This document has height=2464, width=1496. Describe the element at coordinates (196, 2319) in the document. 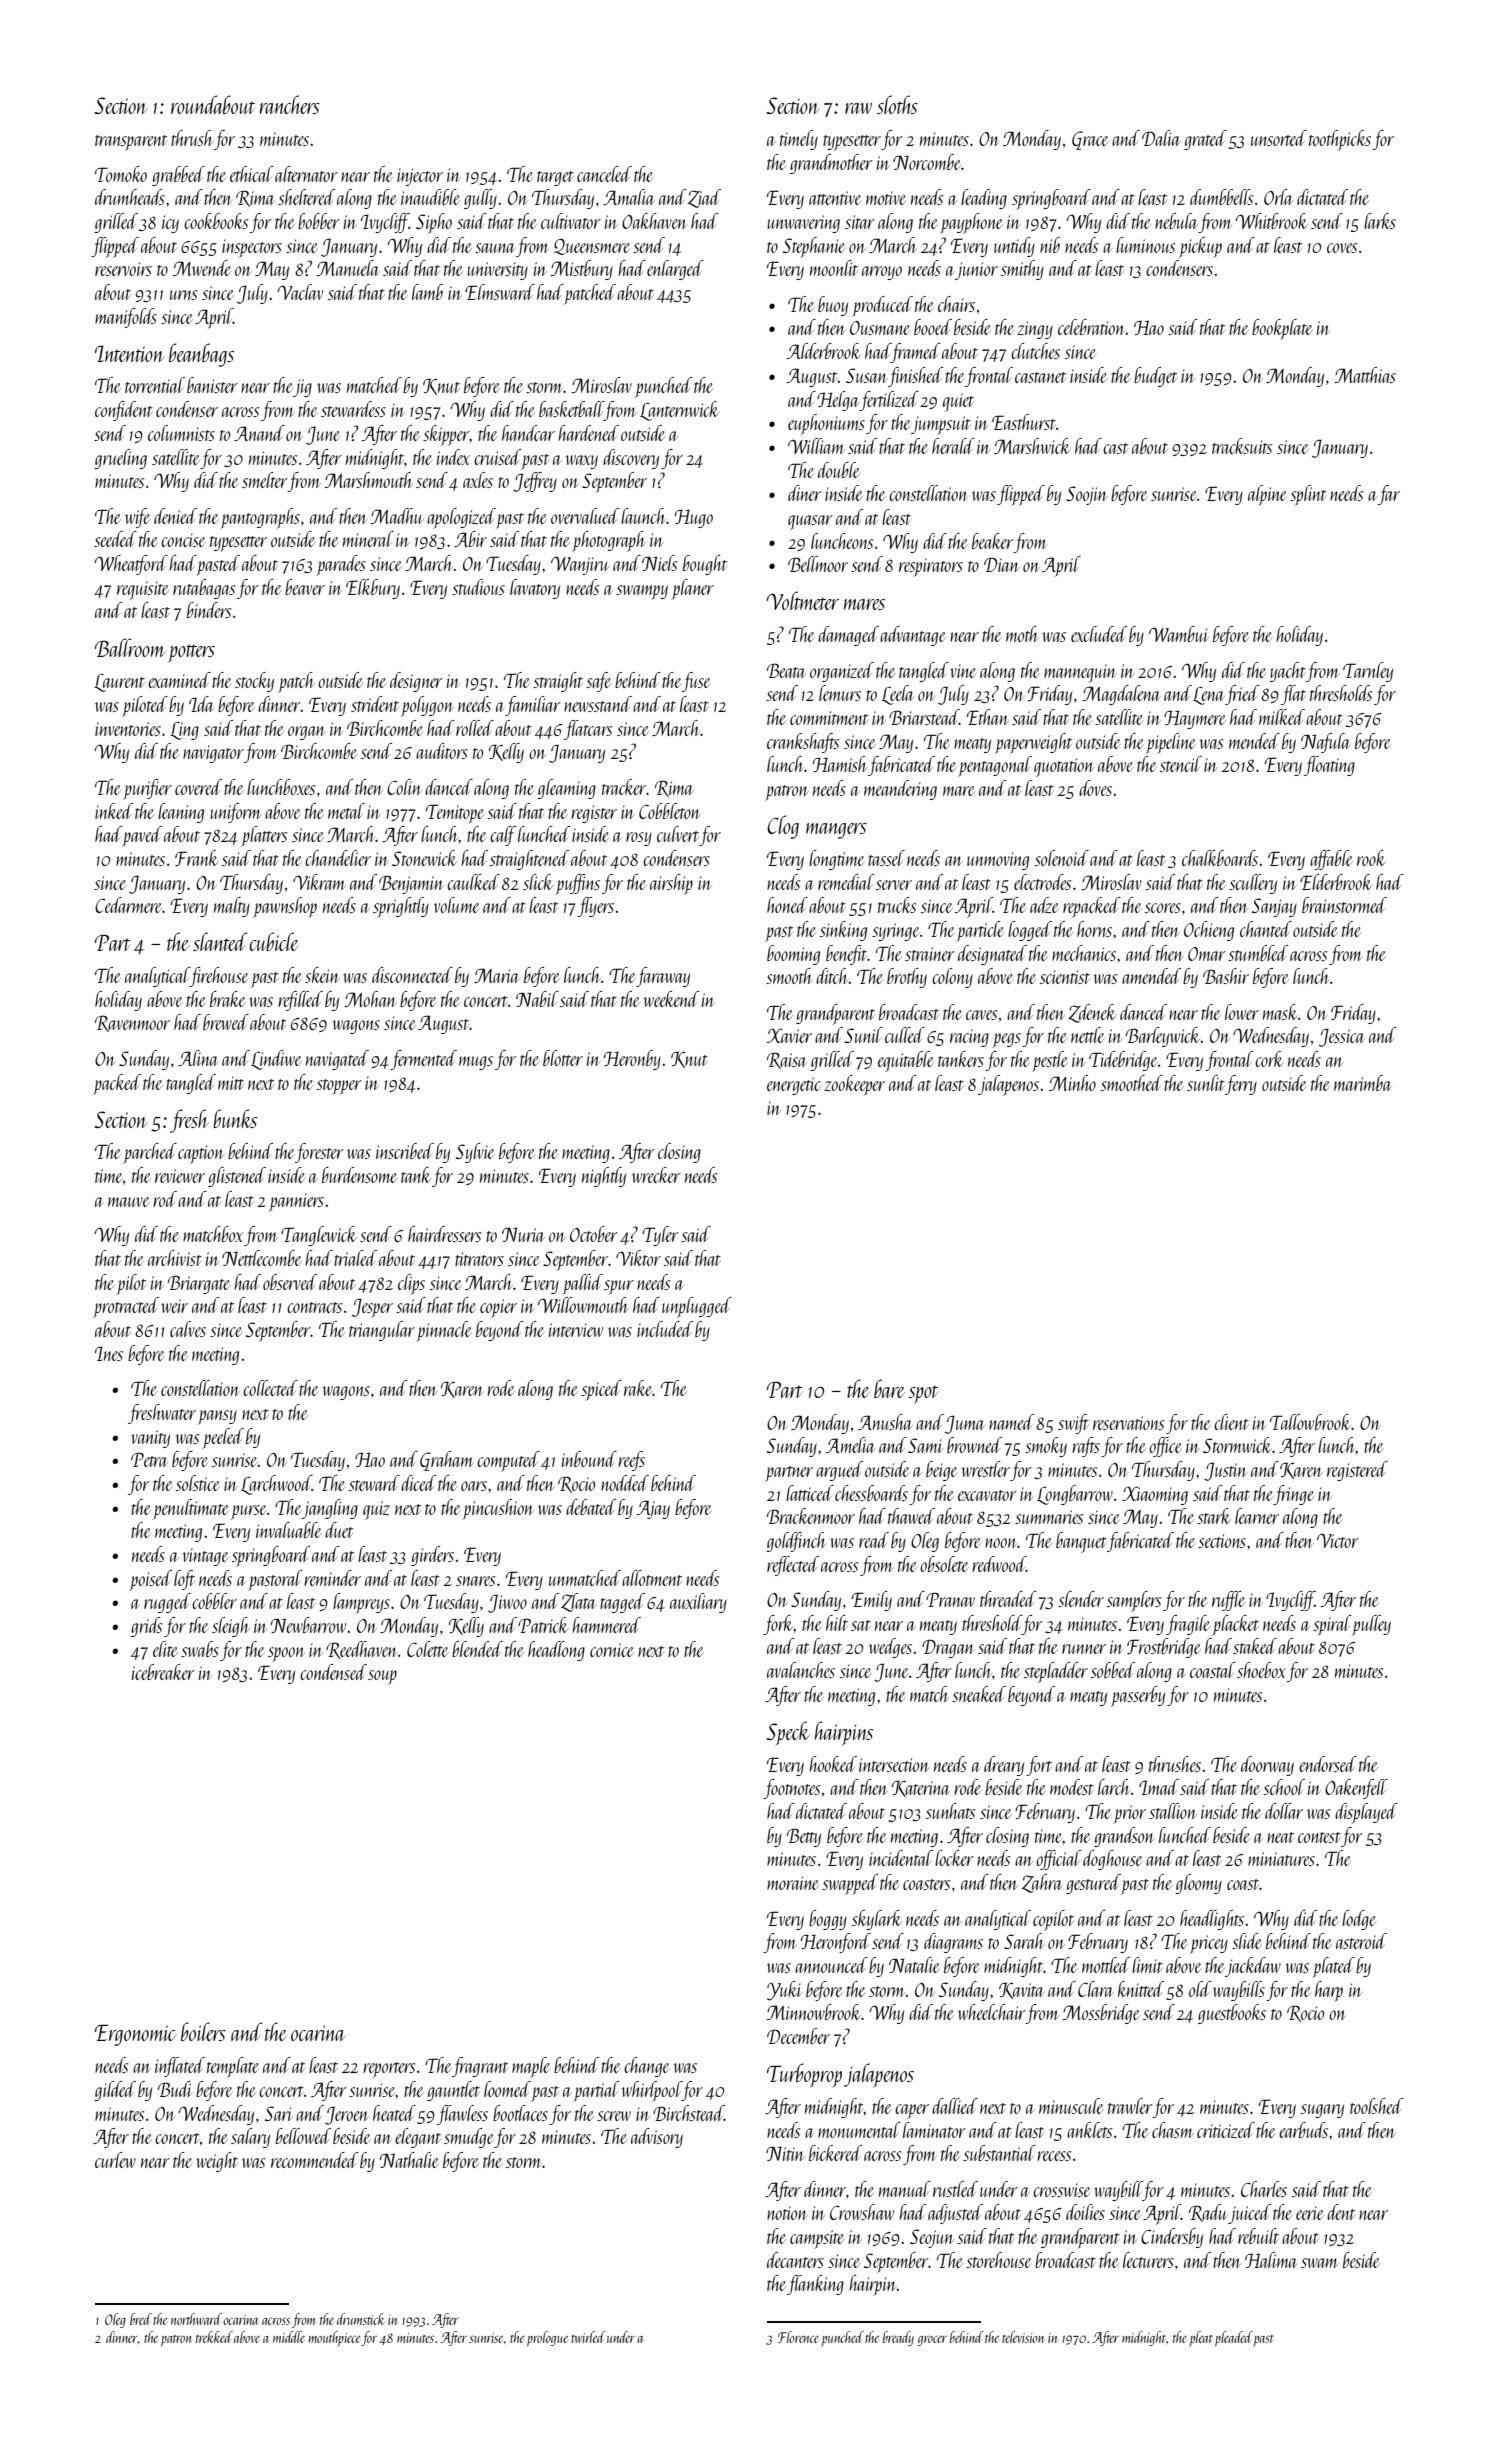

I see `northward` at that location.
